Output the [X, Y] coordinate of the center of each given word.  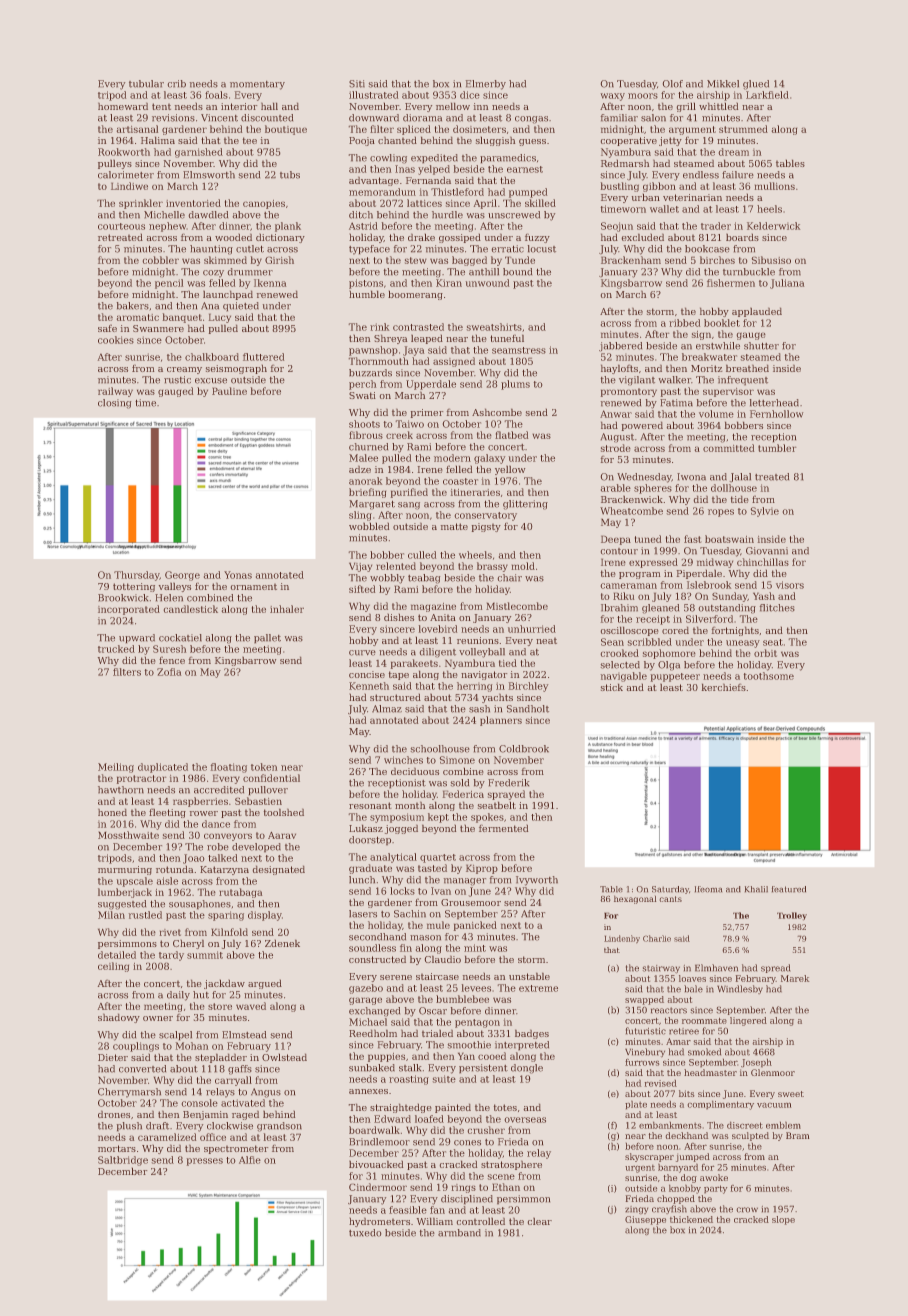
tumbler [777, 448]
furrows [642, 1062]
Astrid [363, 226]
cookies [116, 340]
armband [459, 1233]
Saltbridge [123, 1161]
